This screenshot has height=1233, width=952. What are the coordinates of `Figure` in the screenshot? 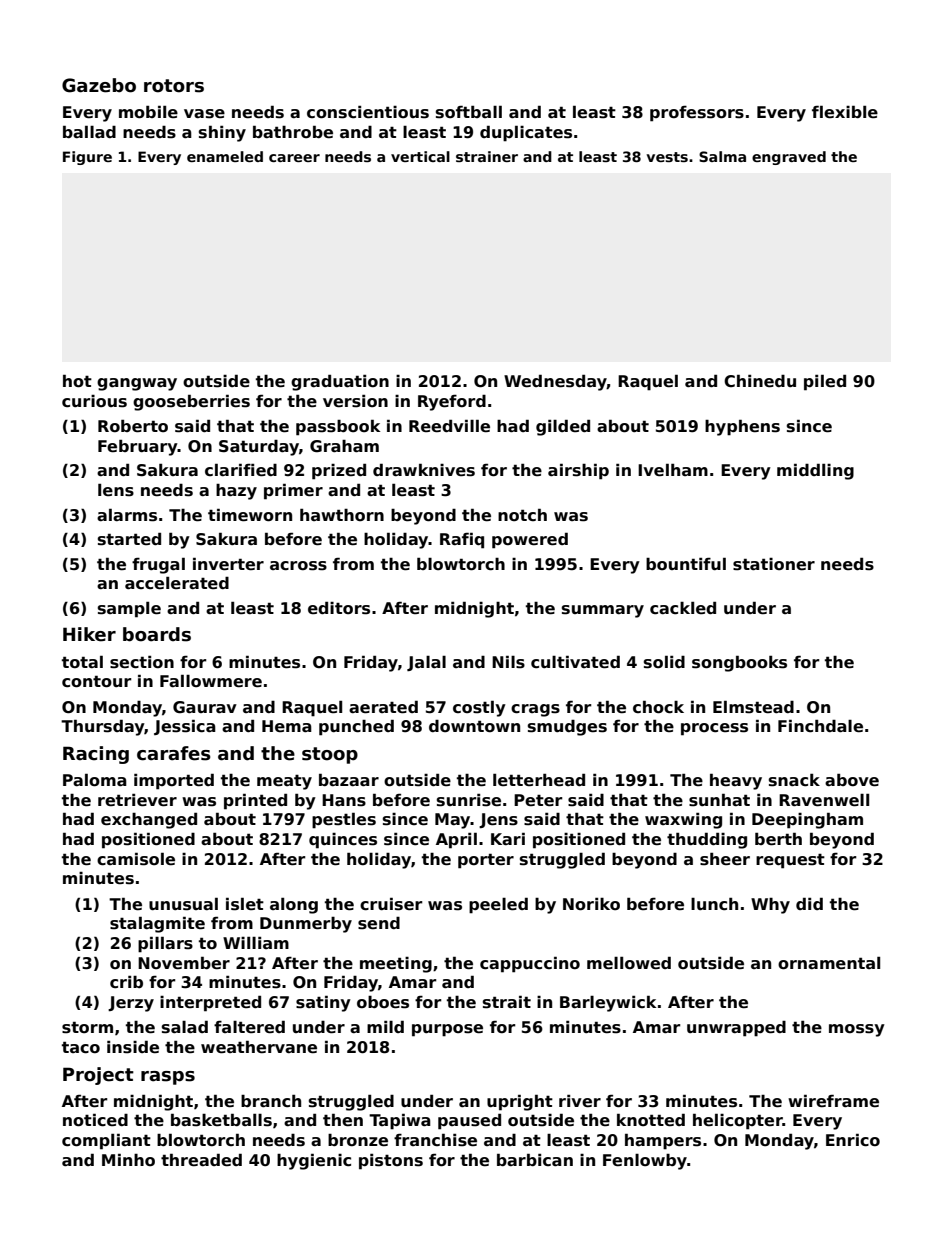 It's located at (87, 158).
